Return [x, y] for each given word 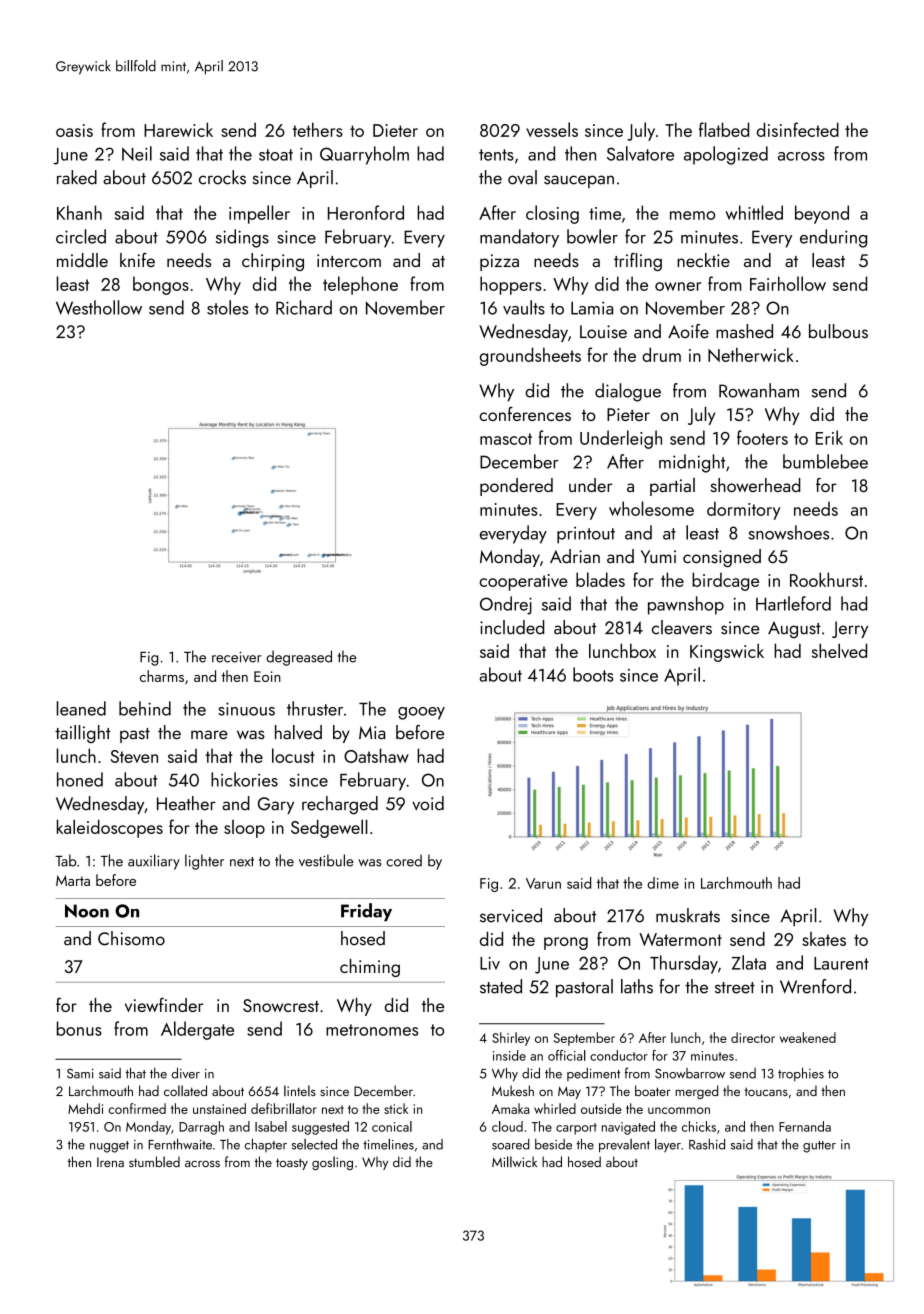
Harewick [178, 129]
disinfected [798, 129]
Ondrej [506, 605]
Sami [80, 1073]
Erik [829, 437]
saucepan [579, 181]
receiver [237, 657]
